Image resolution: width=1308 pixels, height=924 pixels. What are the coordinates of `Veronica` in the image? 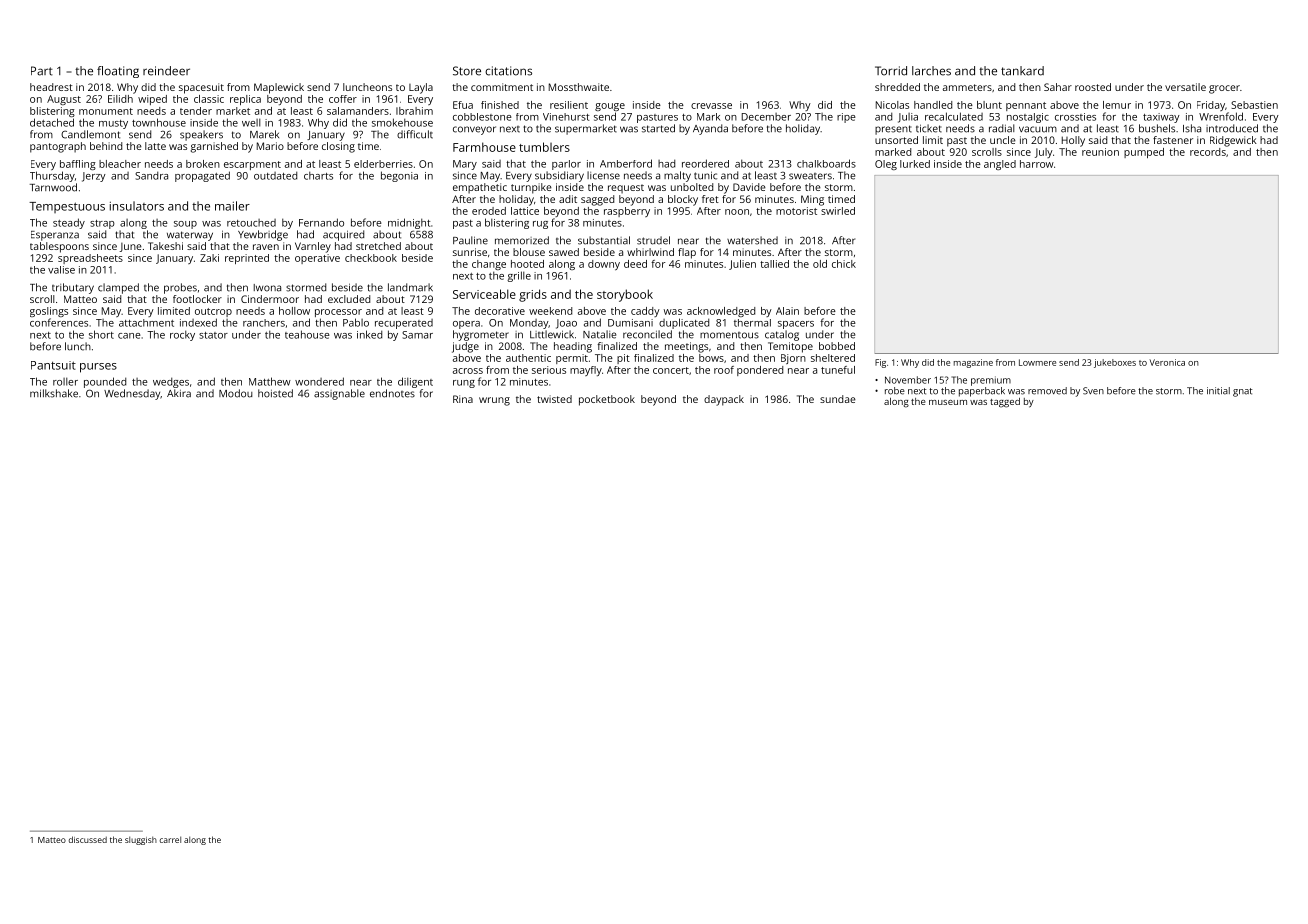 It's located at (1167, 362).
